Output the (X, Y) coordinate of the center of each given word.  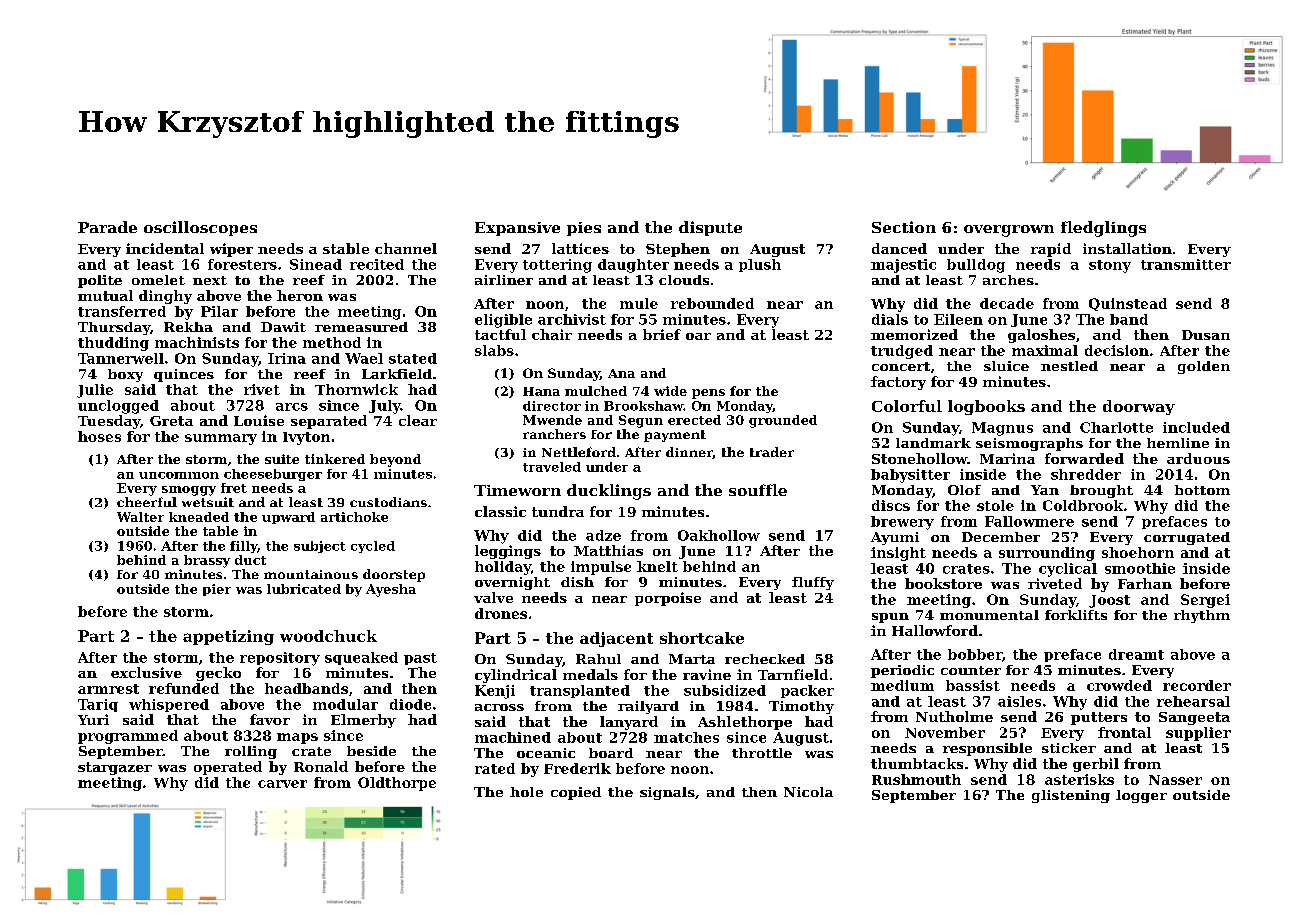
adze (603, 535)
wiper (231, 250)
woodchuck (328, 636)
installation (1127, 248)
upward (288, 518)
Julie (95, 391)
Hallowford (935, 630)
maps (297, 738)
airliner (504, 280)
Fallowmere (1029, 521)
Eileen (958, 319)
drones (501, 613)
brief (662, 334)
